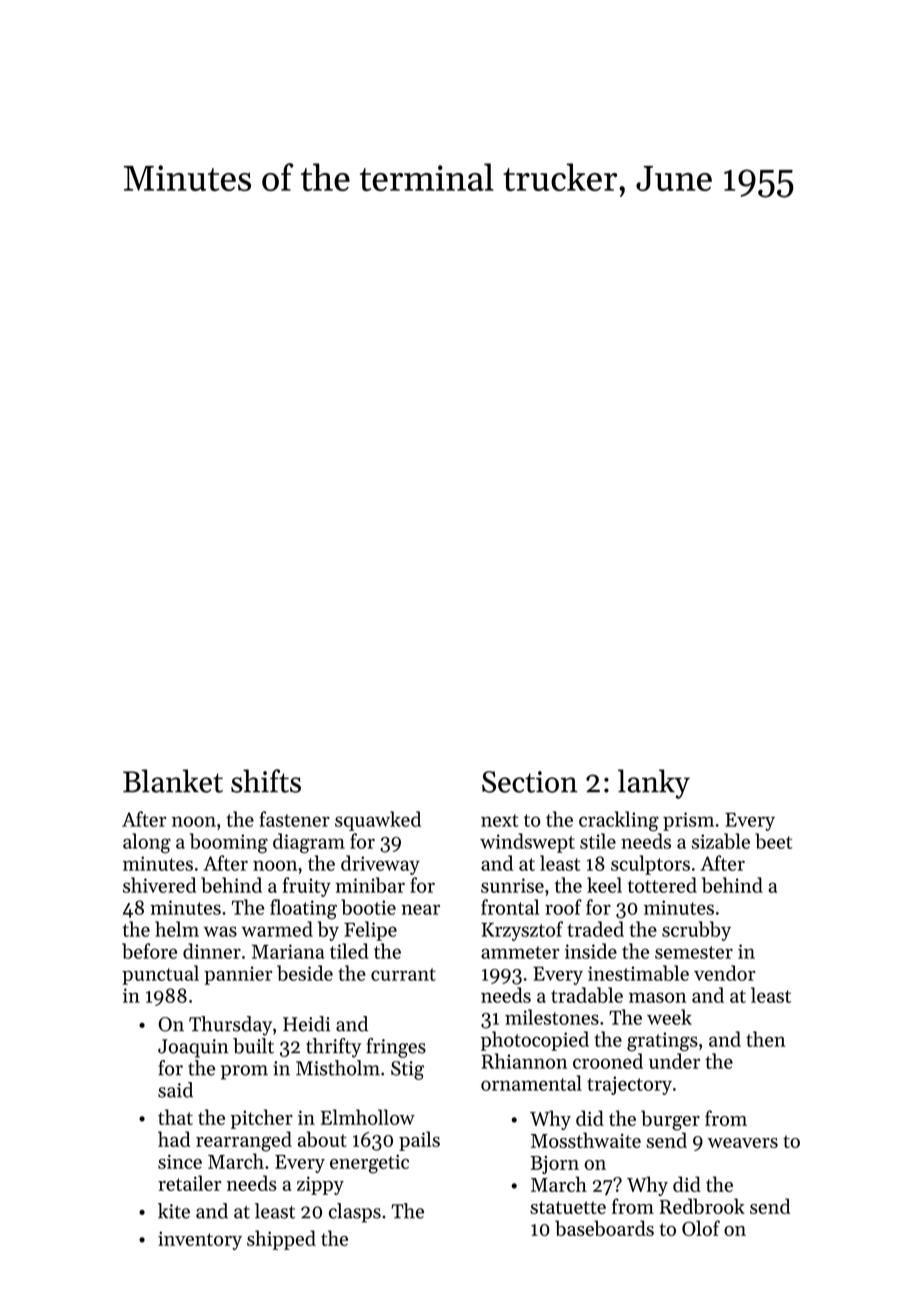 The height and width of the page is (1311, 924). What do you see at coordinates (512, 885) in the page?
I see `sunrise` at bounding box center [512, 885].
